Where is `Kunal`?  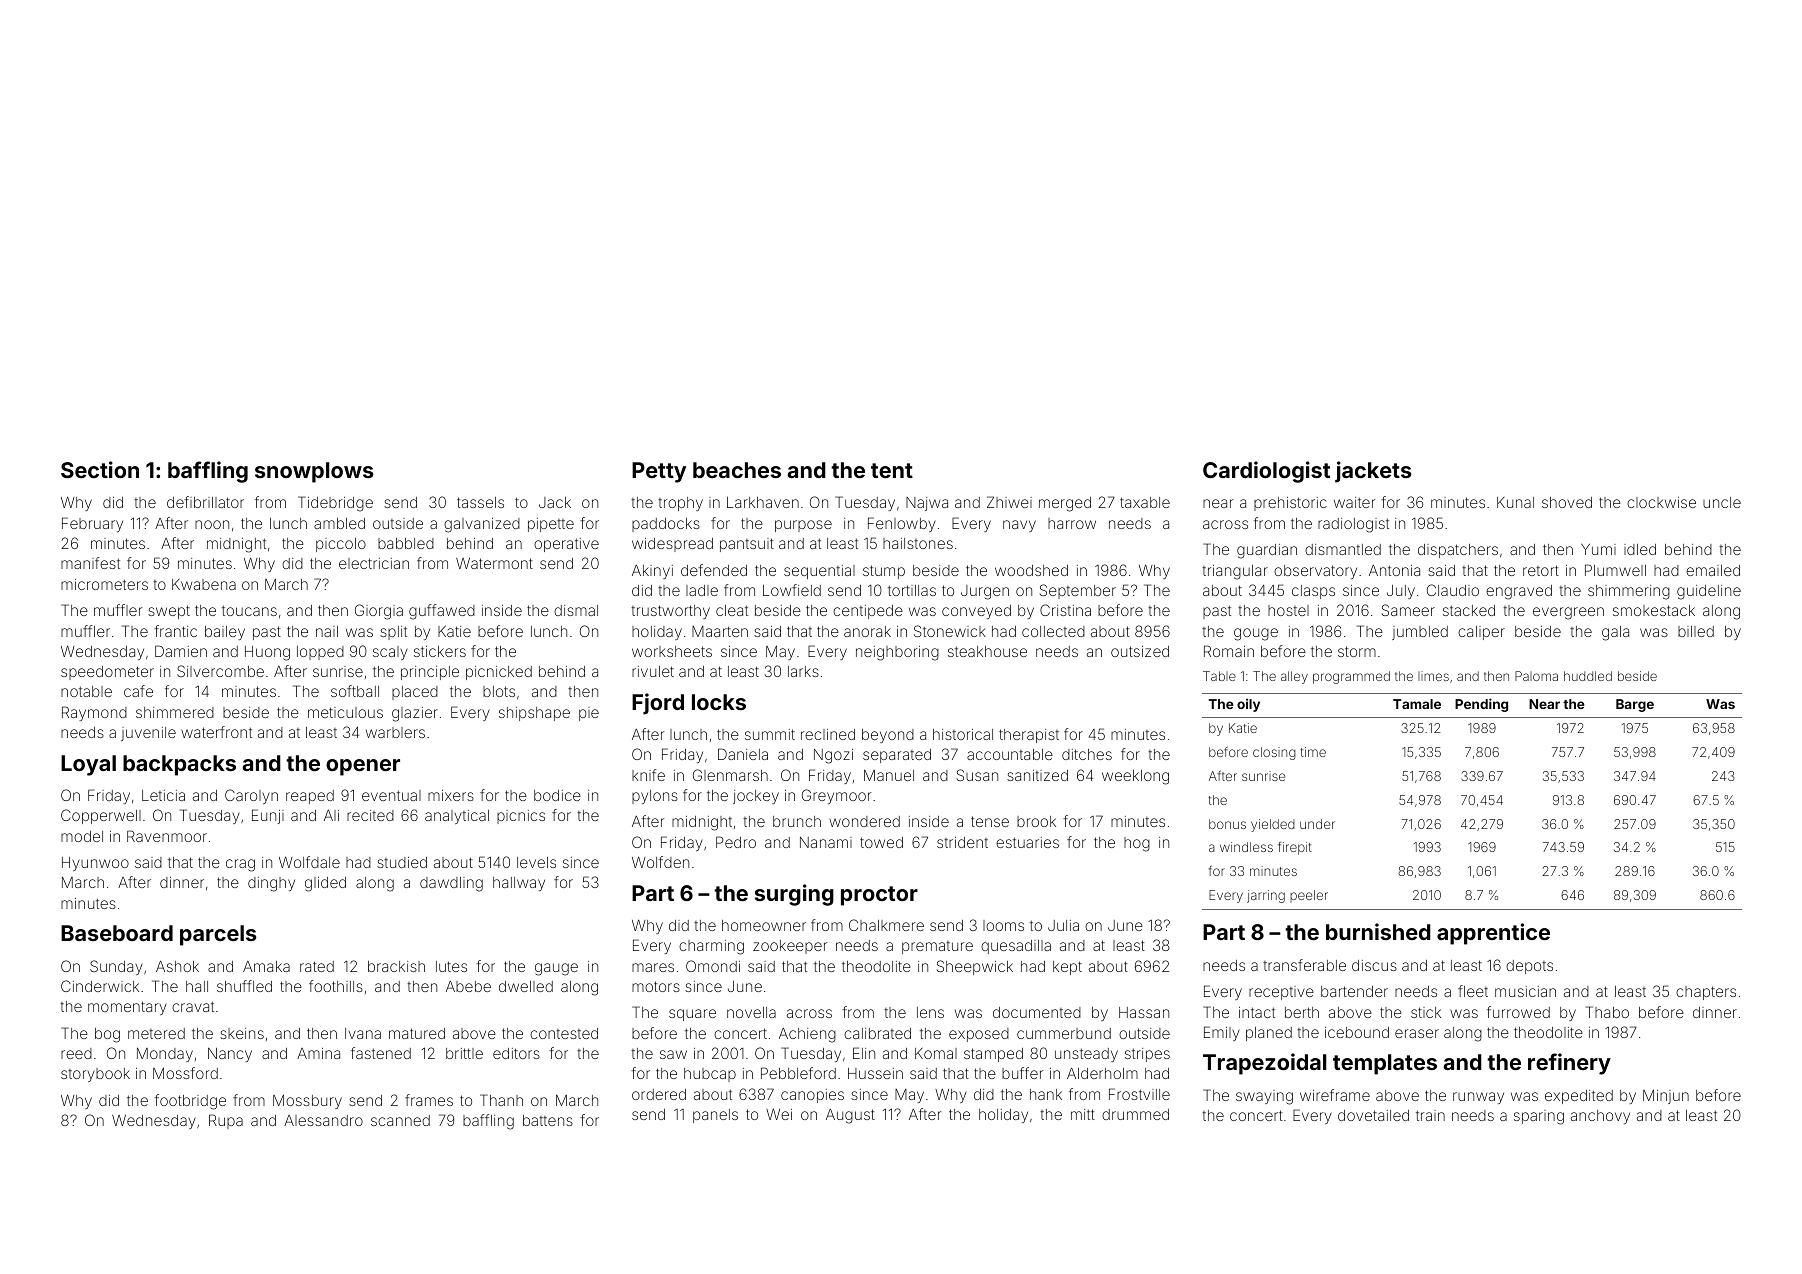 Kunal is located at coordinates (1515, 502).
